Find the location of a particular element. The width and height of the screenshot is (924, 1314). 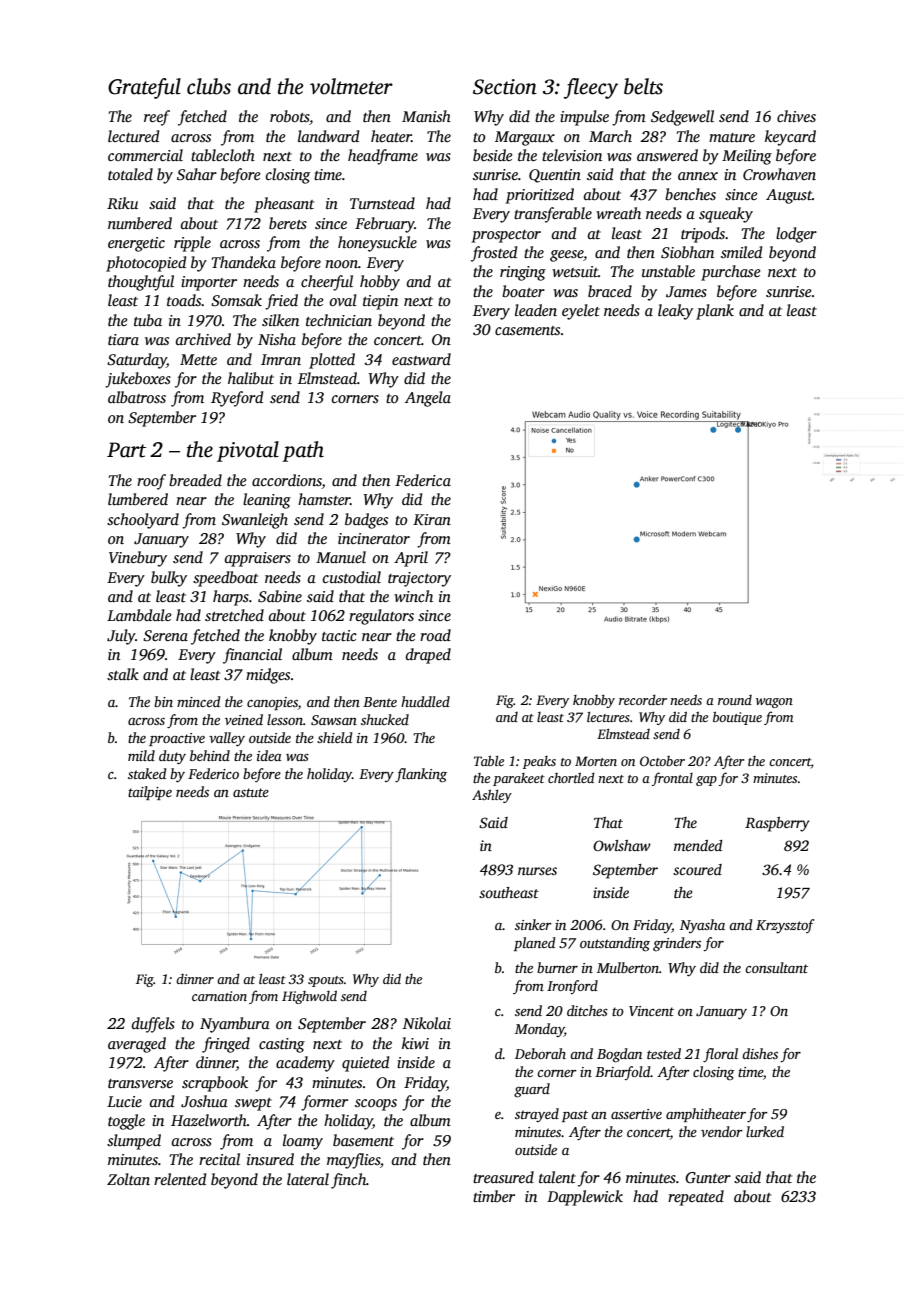

path is located at coordinates (303, 451).
